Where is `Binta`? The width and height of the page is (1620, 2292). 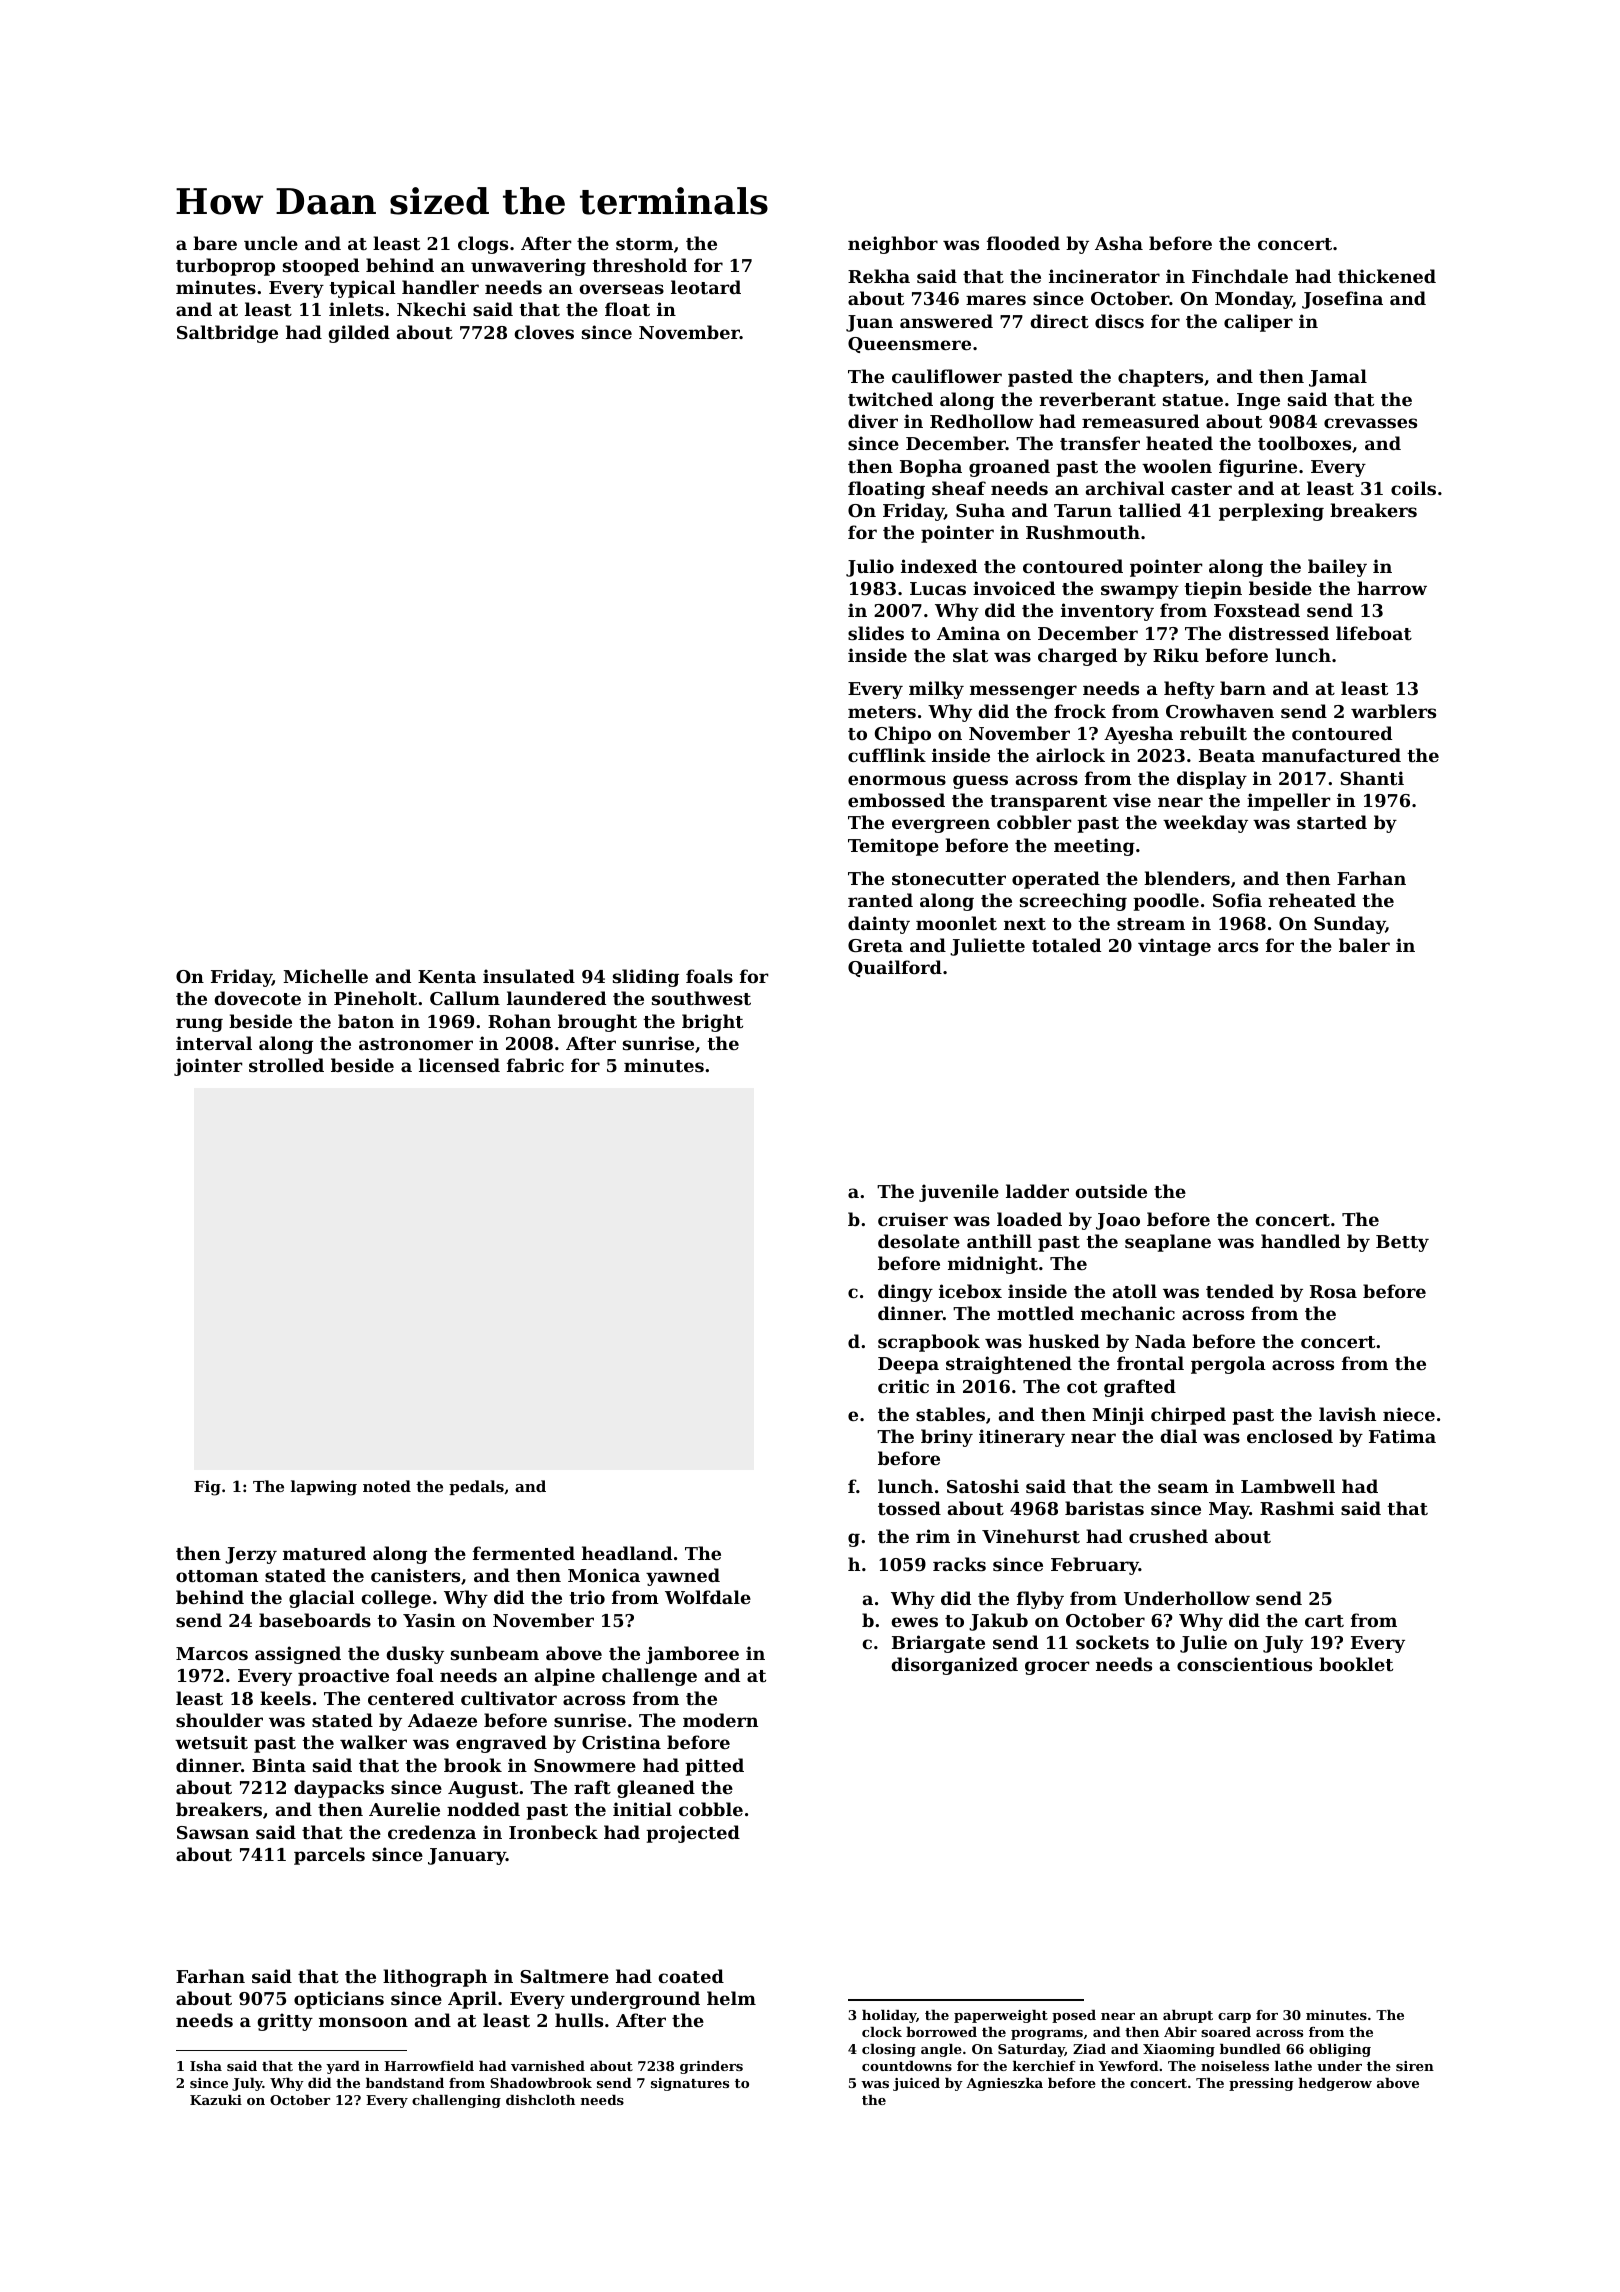
Binta is located at coordinates (279, 1765).
